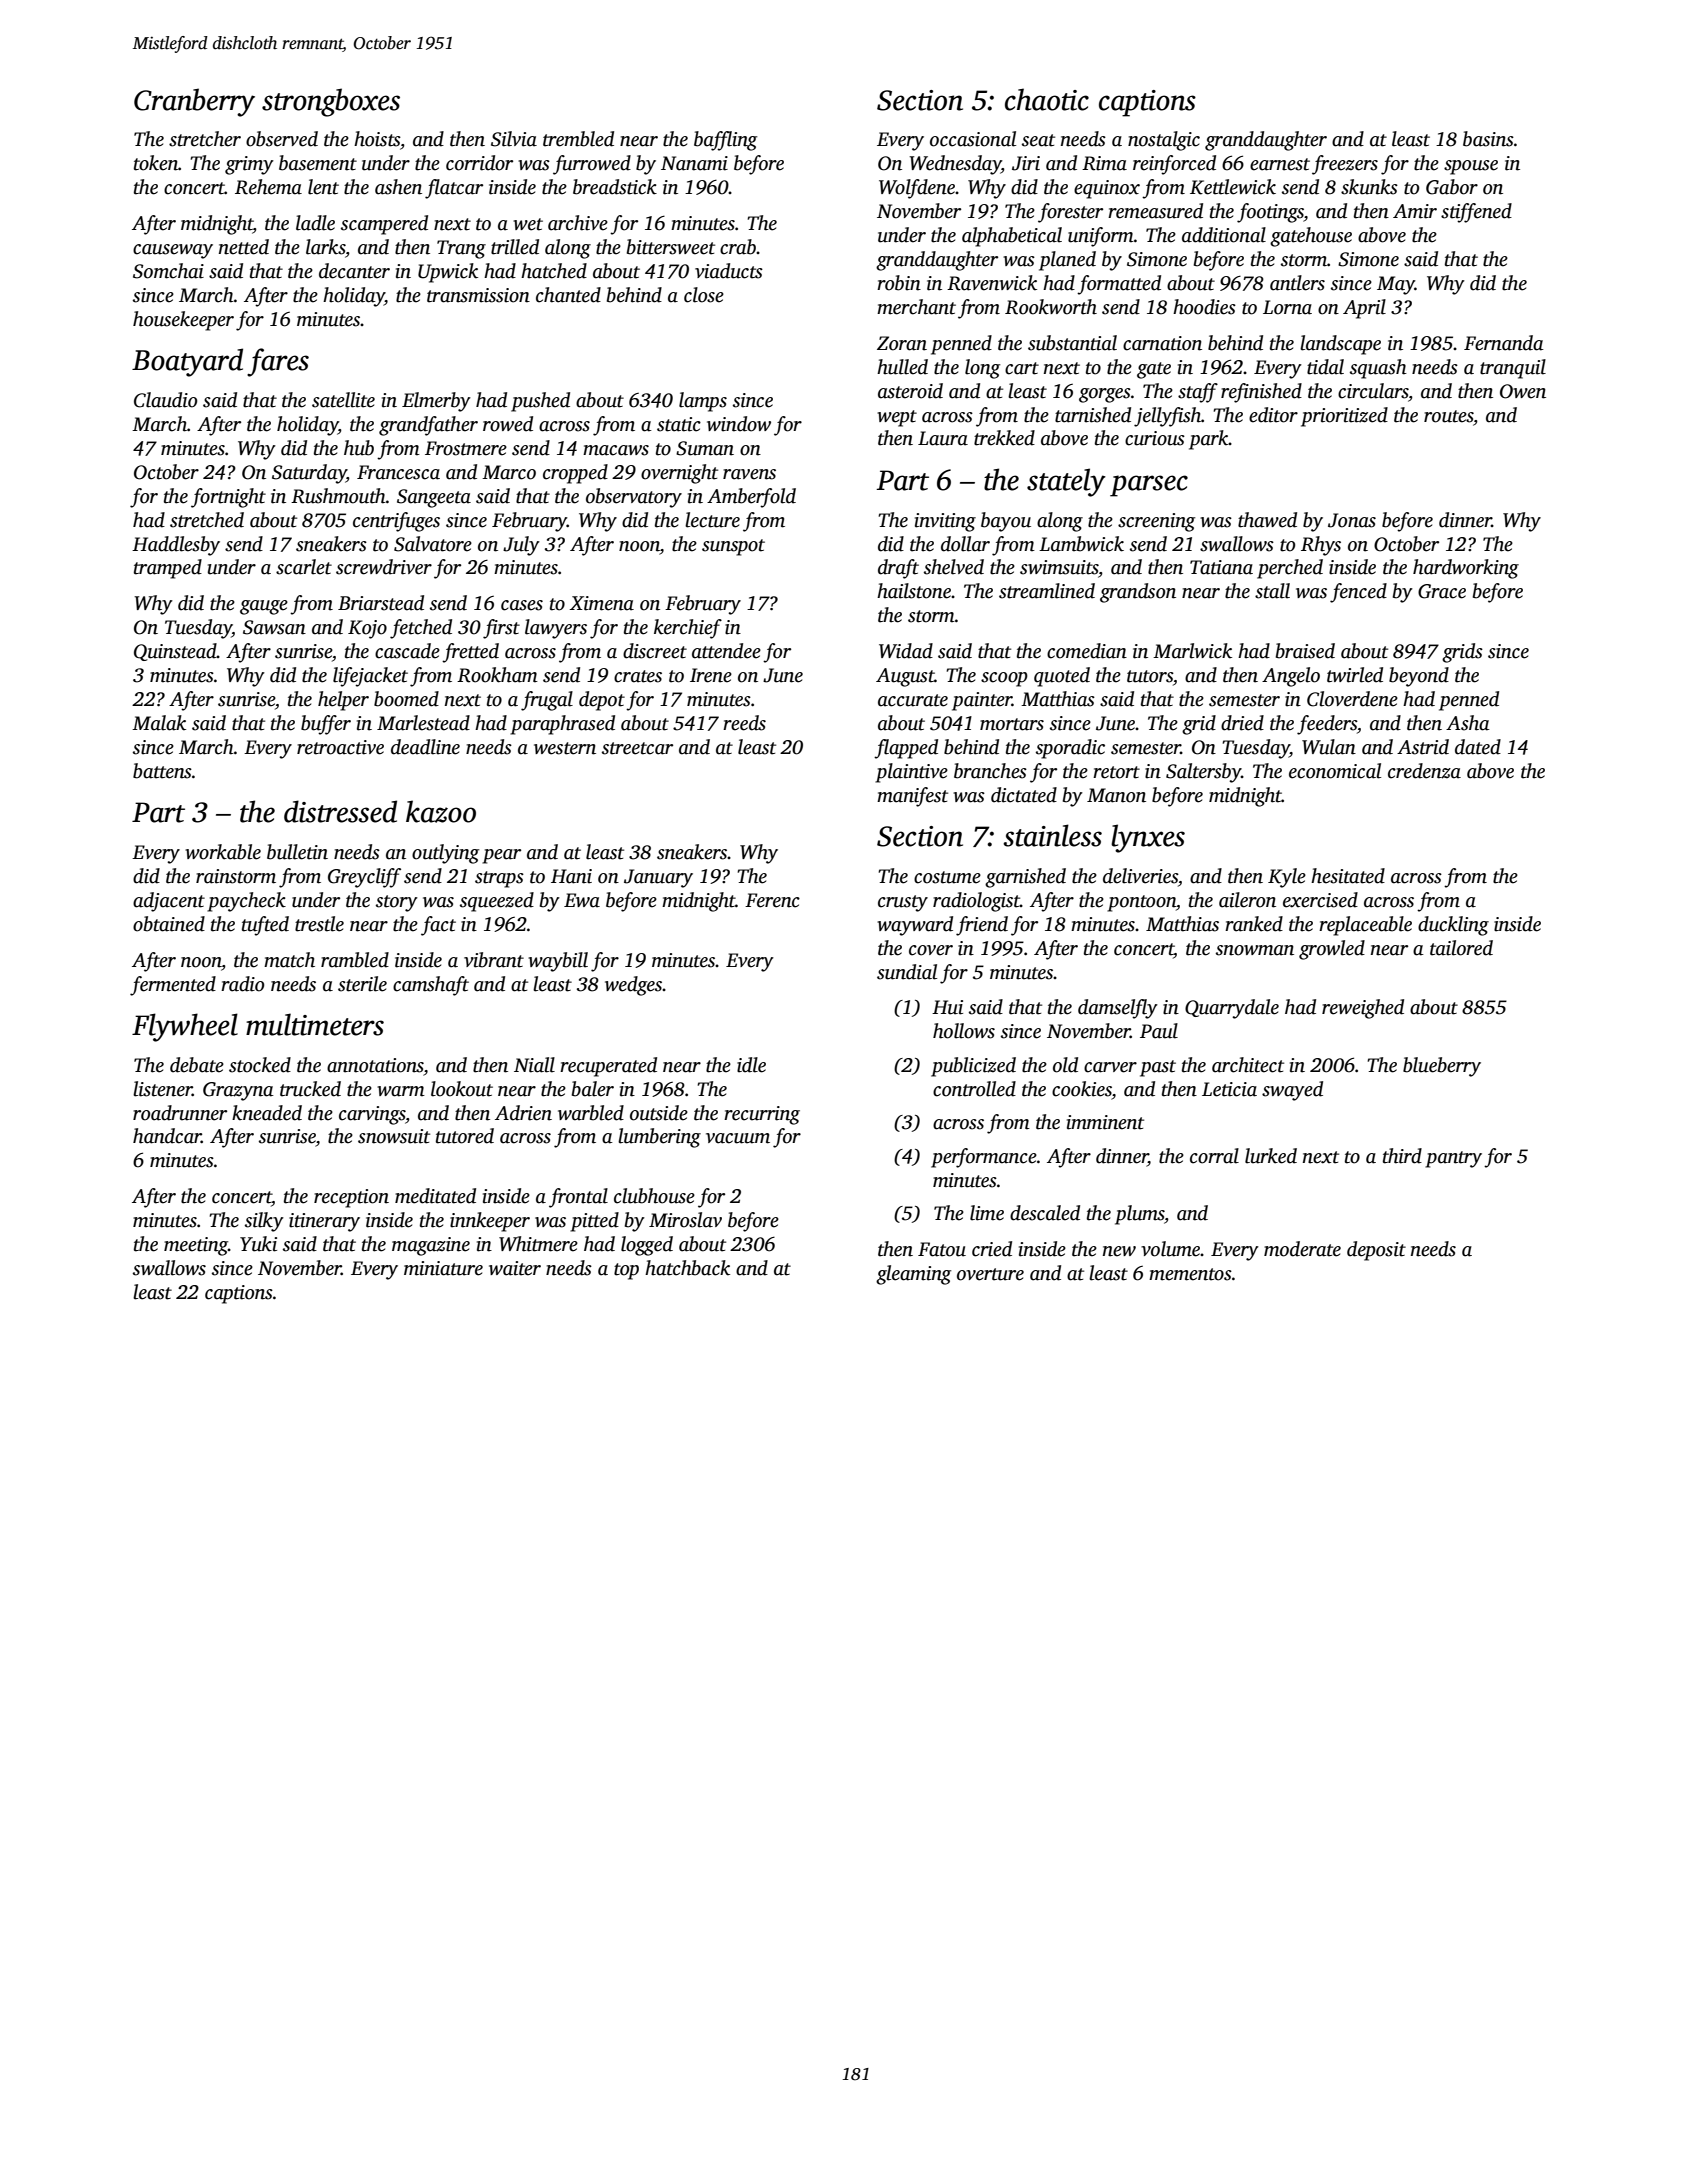 This screenshot has height=2178, width=1683. What do you see at coordinates (687, 1268) in the screenshot?
I see `hatchback` at bounding box center [687, 1268].
